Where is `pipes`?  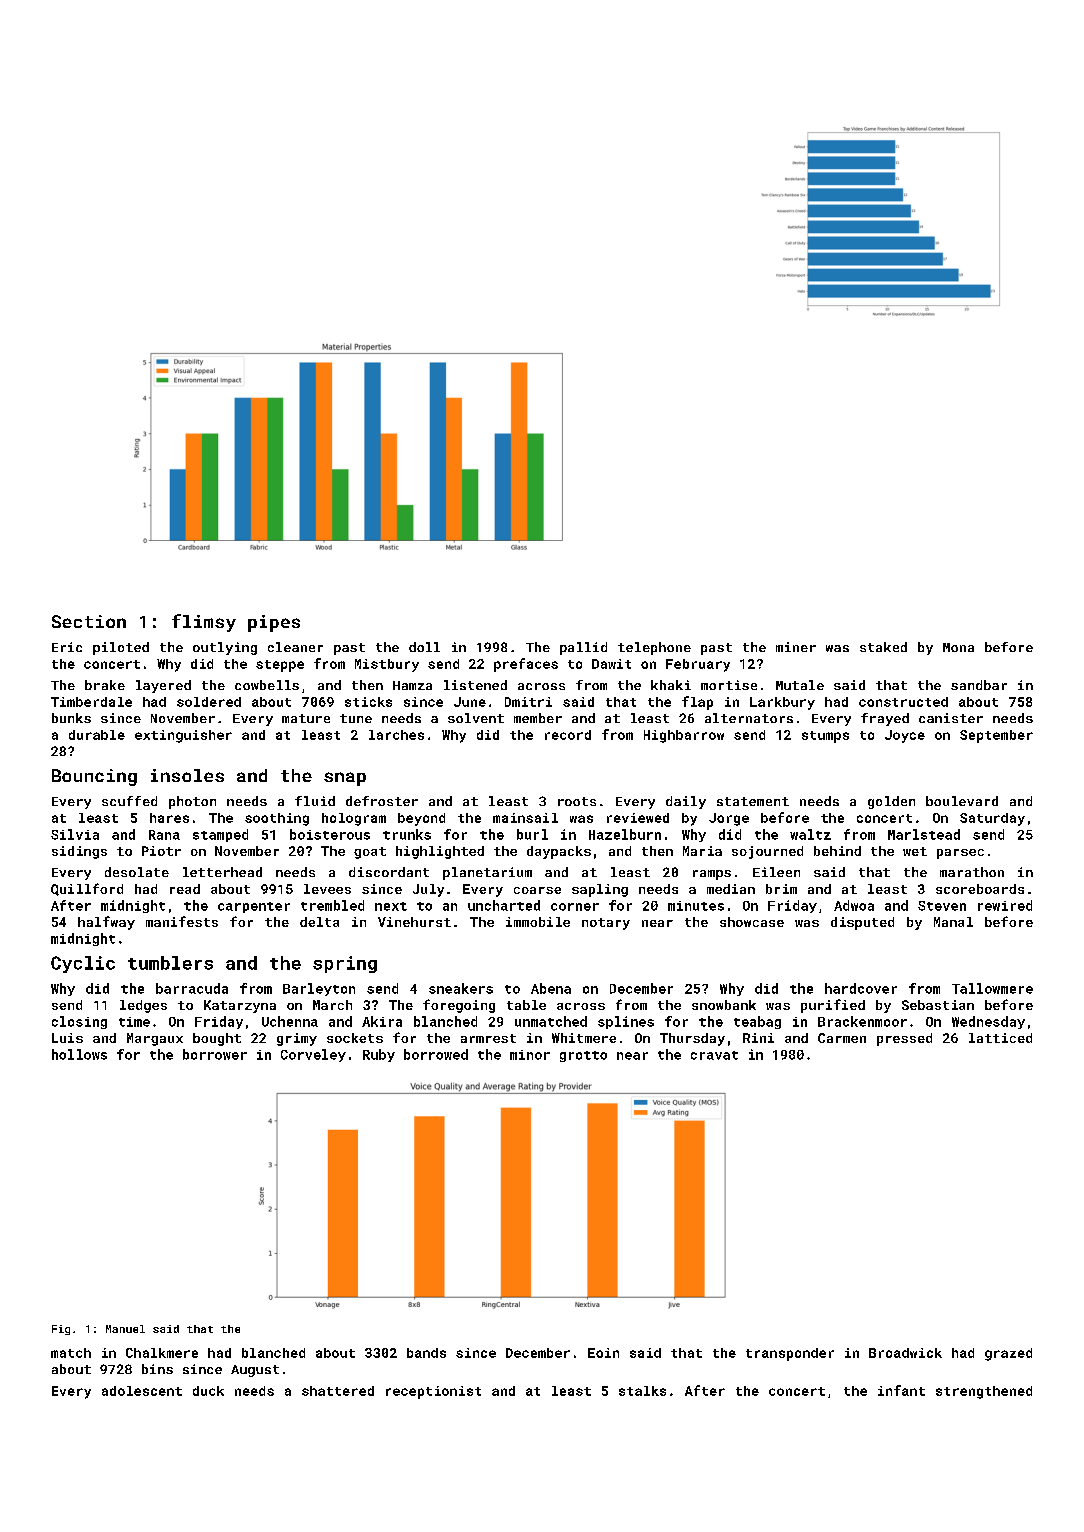 pipes is located at coordinates (274, 623).
